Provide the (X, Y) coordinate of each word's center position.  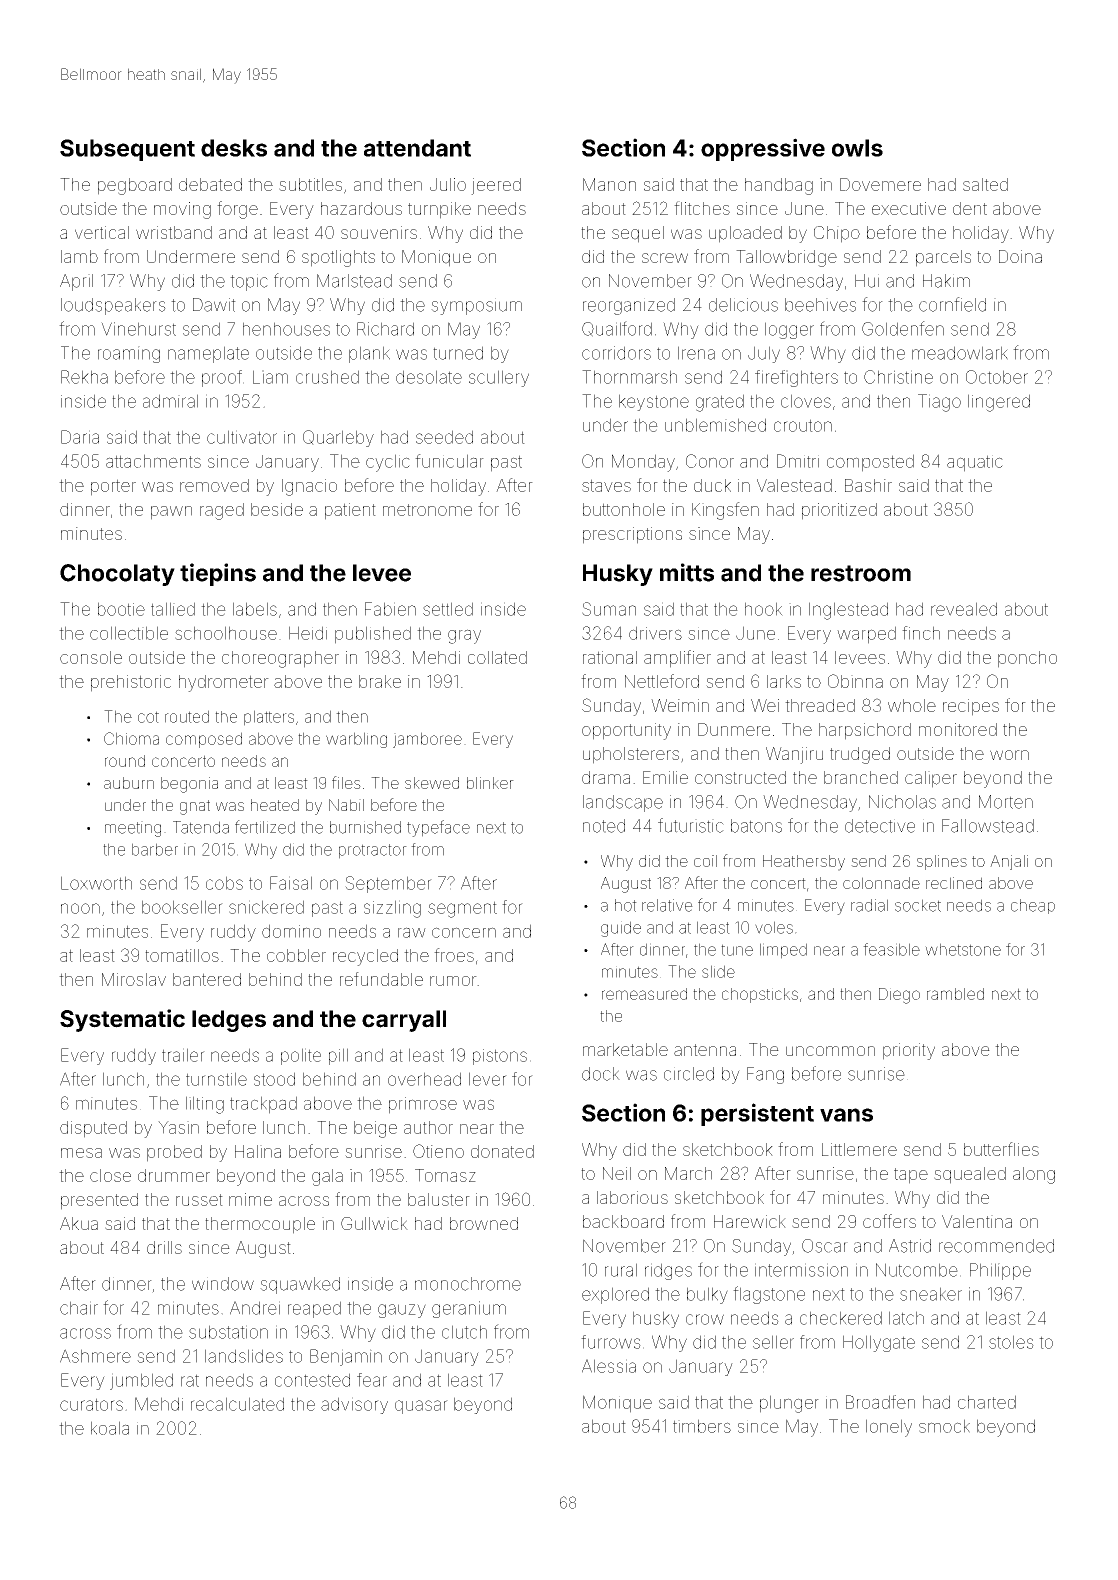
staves (606, 485)
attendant (417, 148)
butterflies (1001, 1149)
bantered (207, 979)
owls (857, 148)
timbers (702, 1426)
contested (312, 1380)
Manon (609, 184)
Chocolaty (117, 575)
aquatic (975, 463)
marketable (625, 1049)
